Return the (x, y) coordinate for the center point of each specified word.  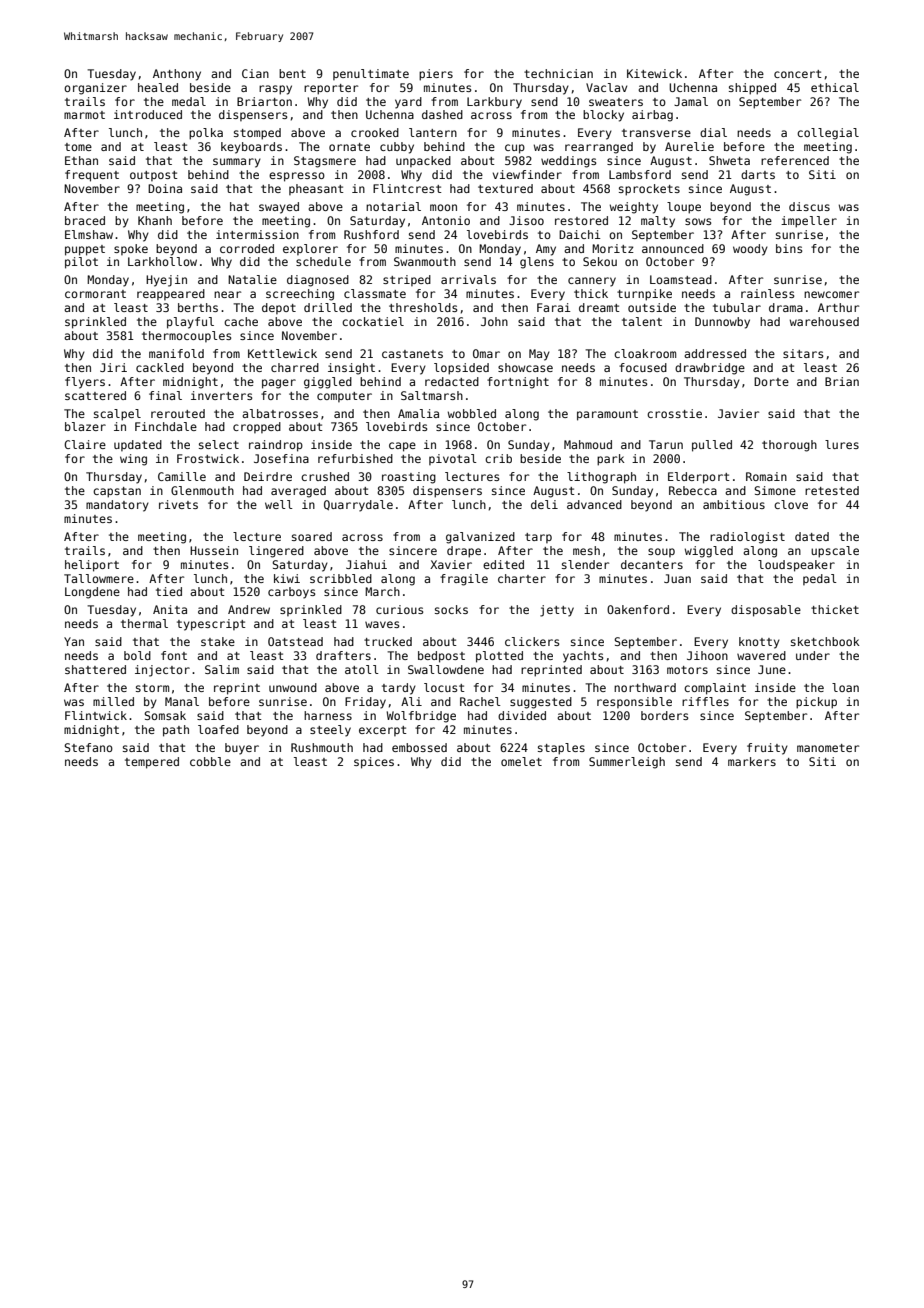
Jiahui (366, 564)
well (279, 504)
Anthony (177, 75)
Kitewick (654, 73)
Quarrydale (358, 506)
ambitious (734, 504)
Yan (74, 641)
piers (436, 75)
